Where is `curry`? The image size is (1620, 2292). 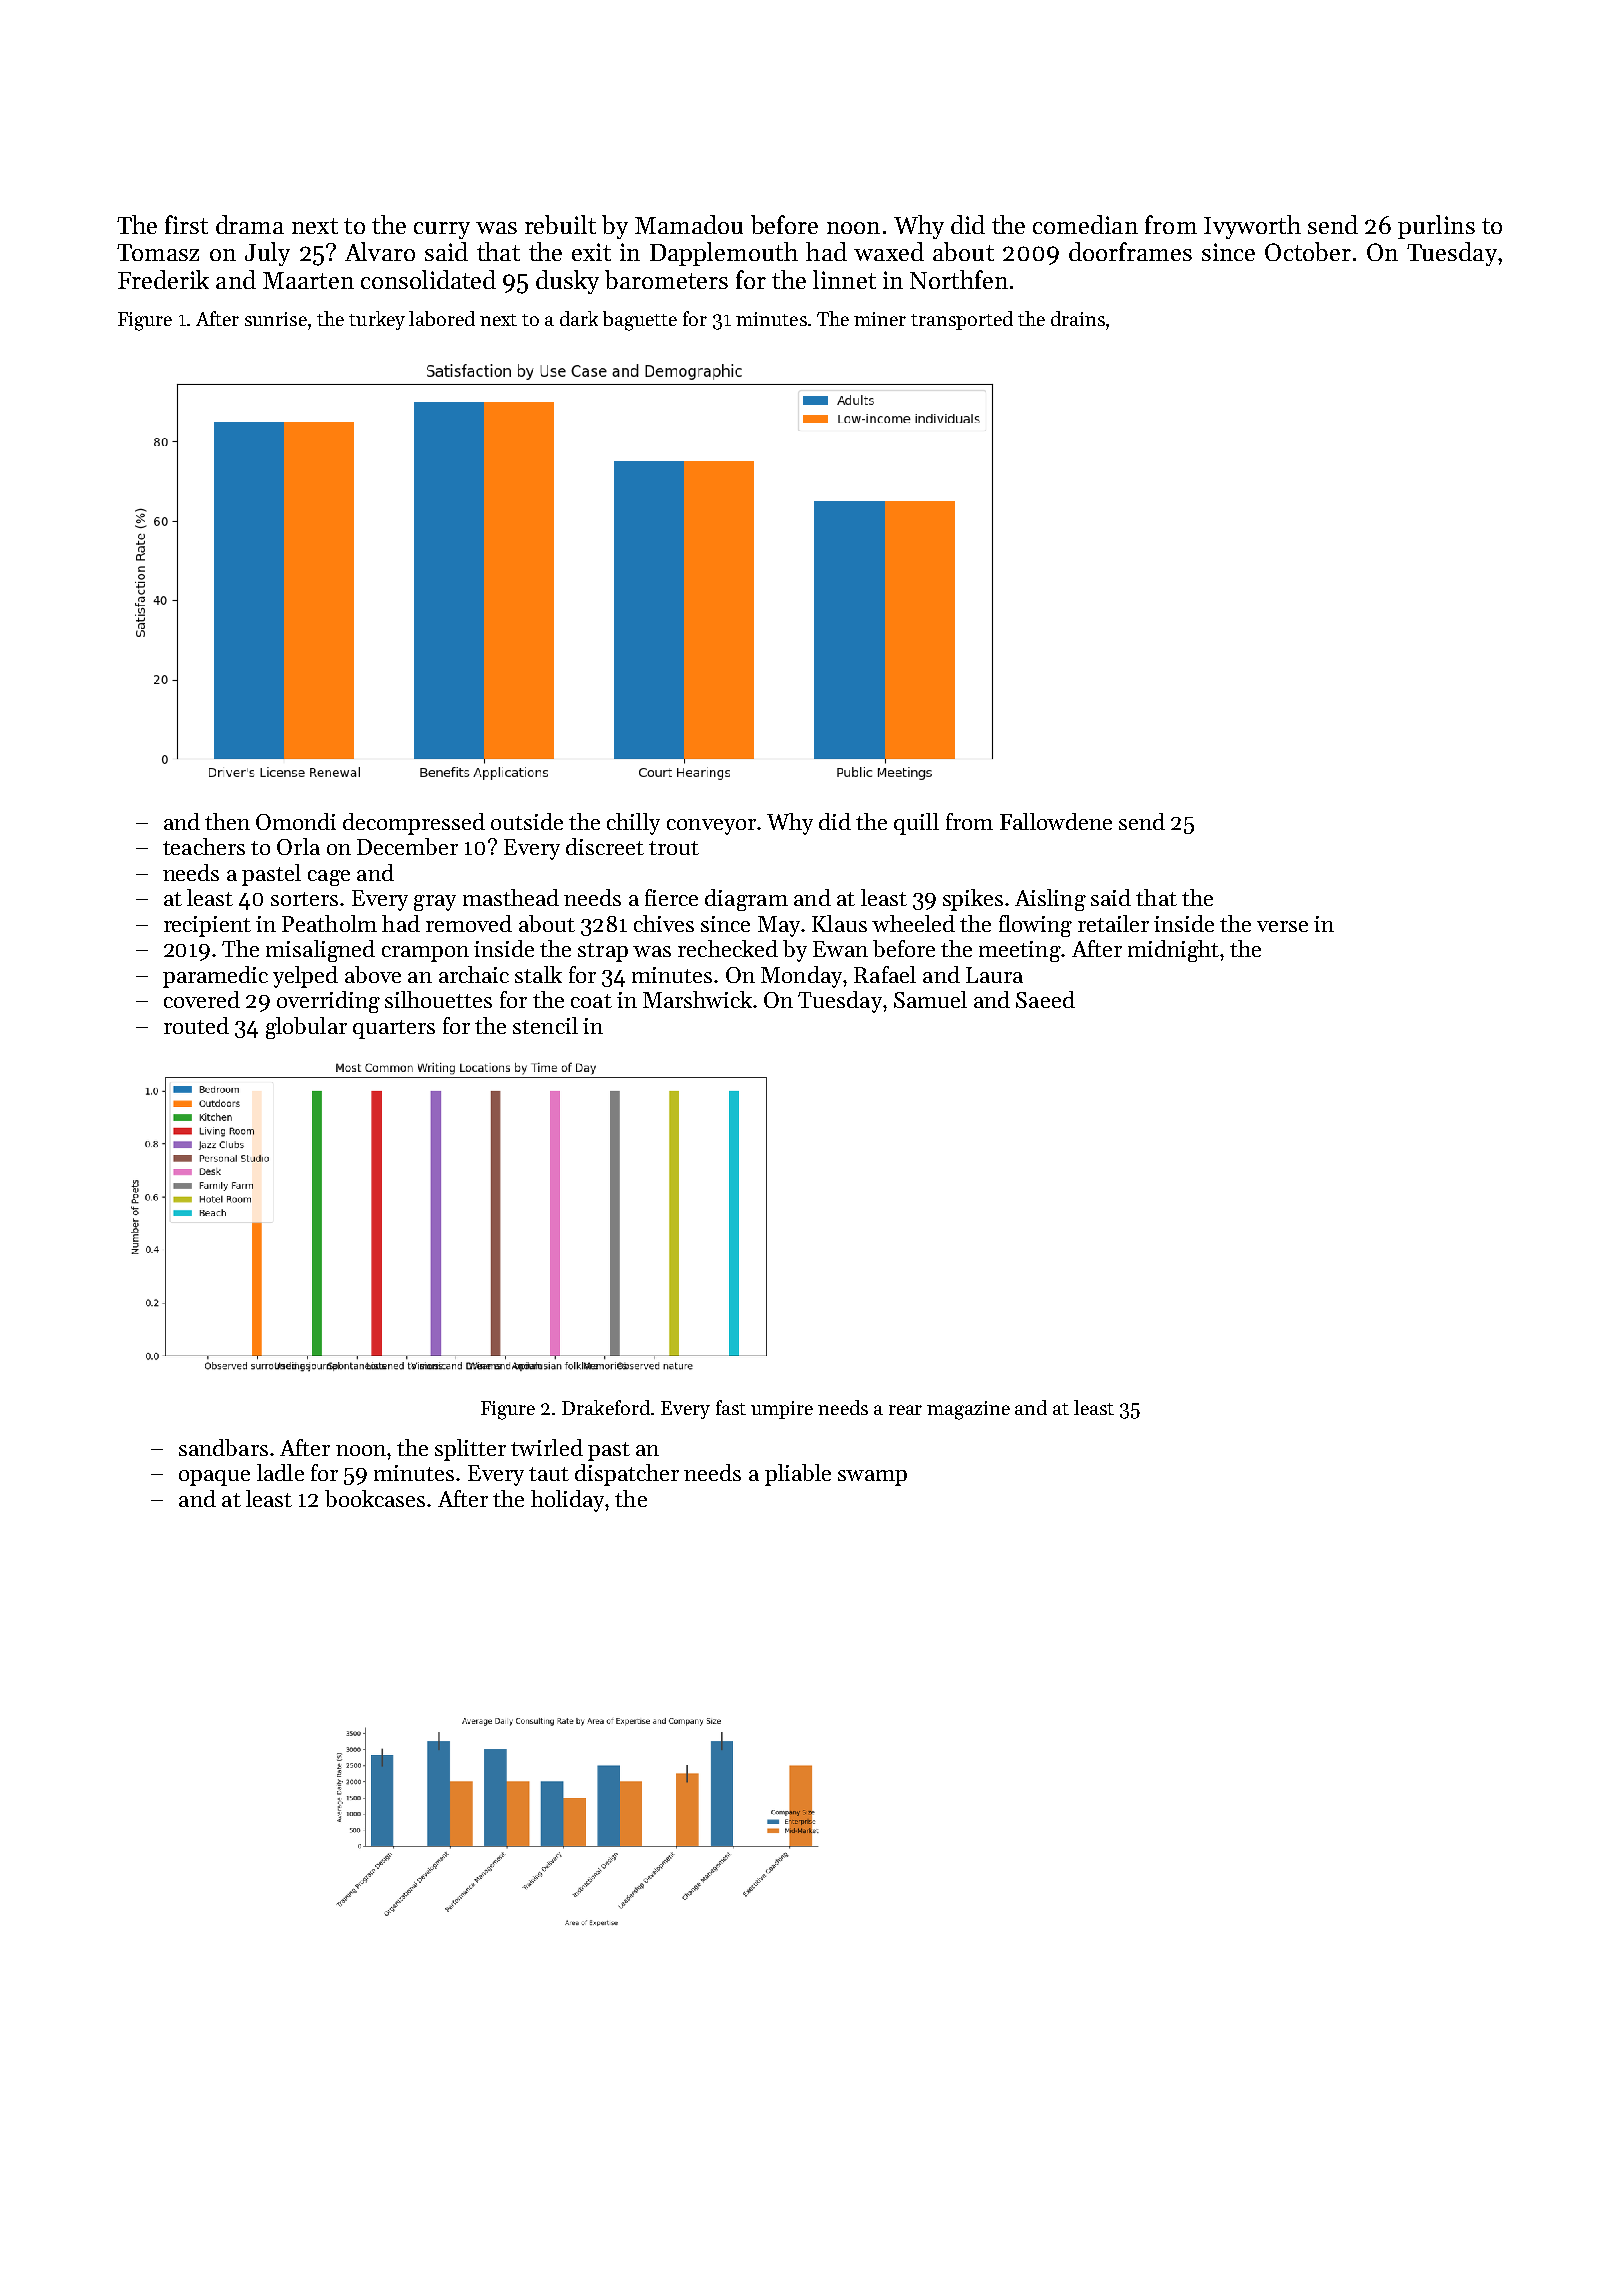
curry is located at coordinates (442, 230).
